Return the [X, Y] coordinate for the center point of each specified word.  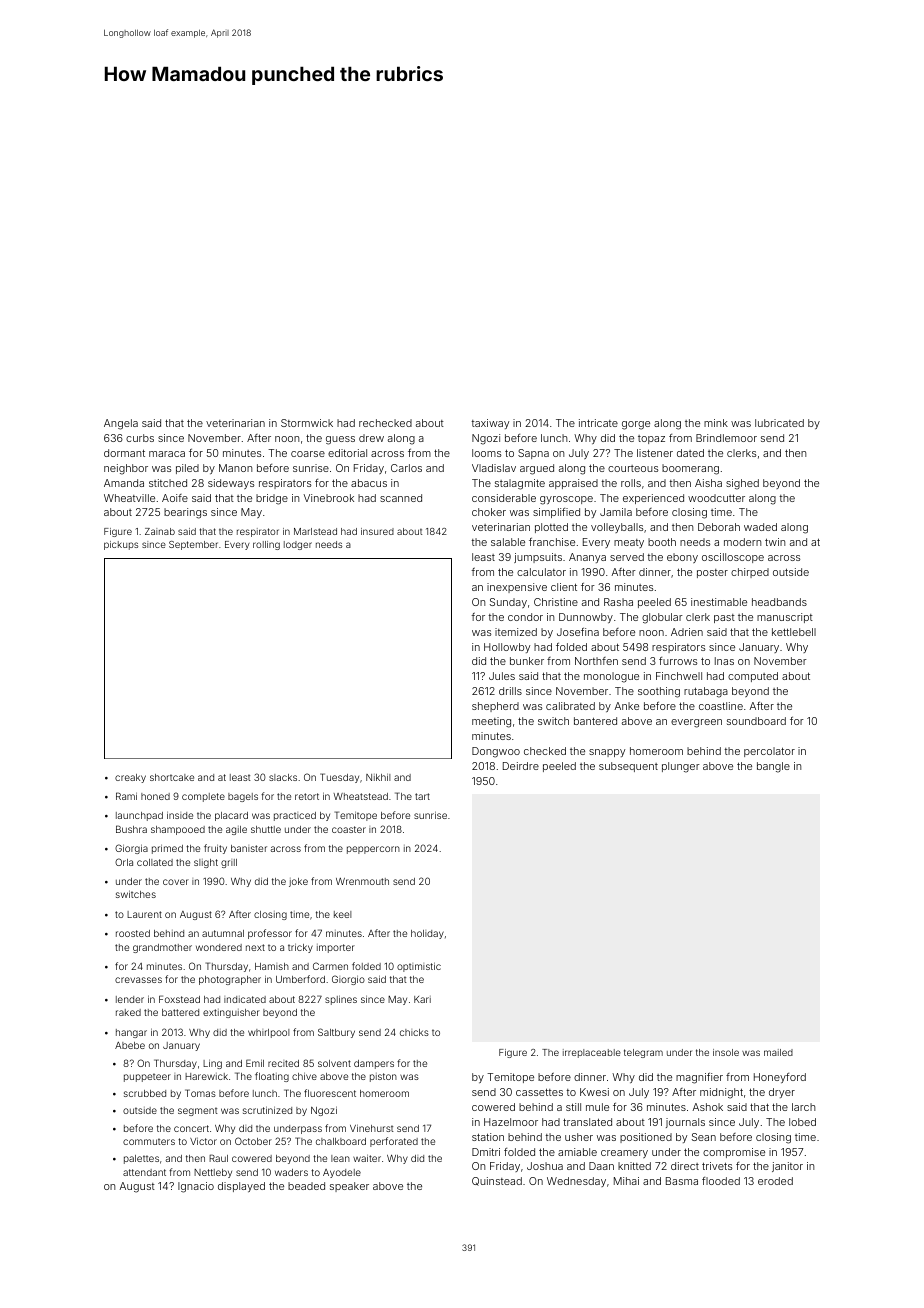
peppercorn [373, 850]
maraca [167, 454]
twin [775, 542]
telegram [643, 1053]
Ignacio [196, 1187]
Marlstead [315, 531]
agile [236, 830]
